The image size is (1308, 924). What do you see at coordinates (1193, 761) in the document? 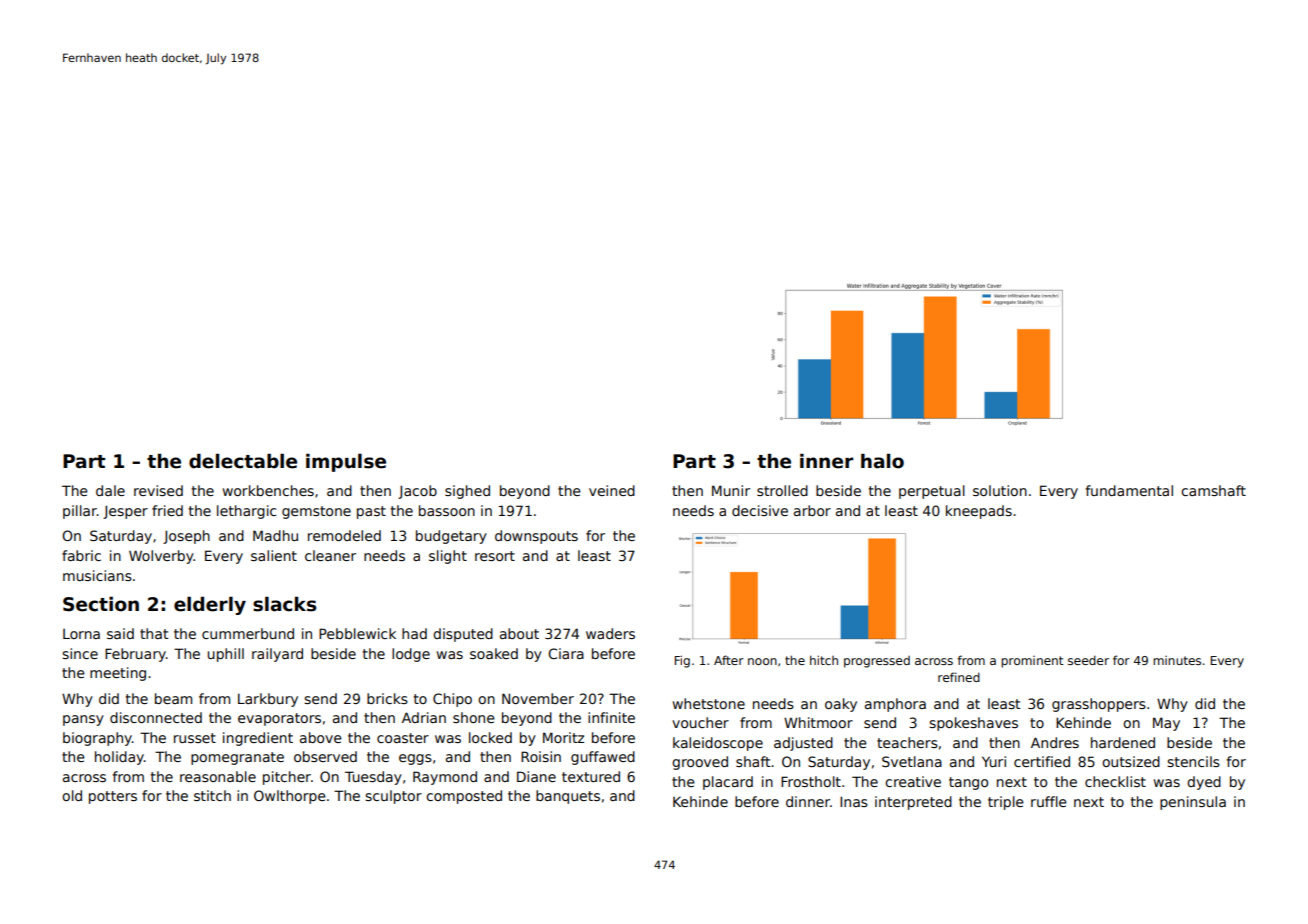
I see `stencils` at bounding box center [1193, 761].
